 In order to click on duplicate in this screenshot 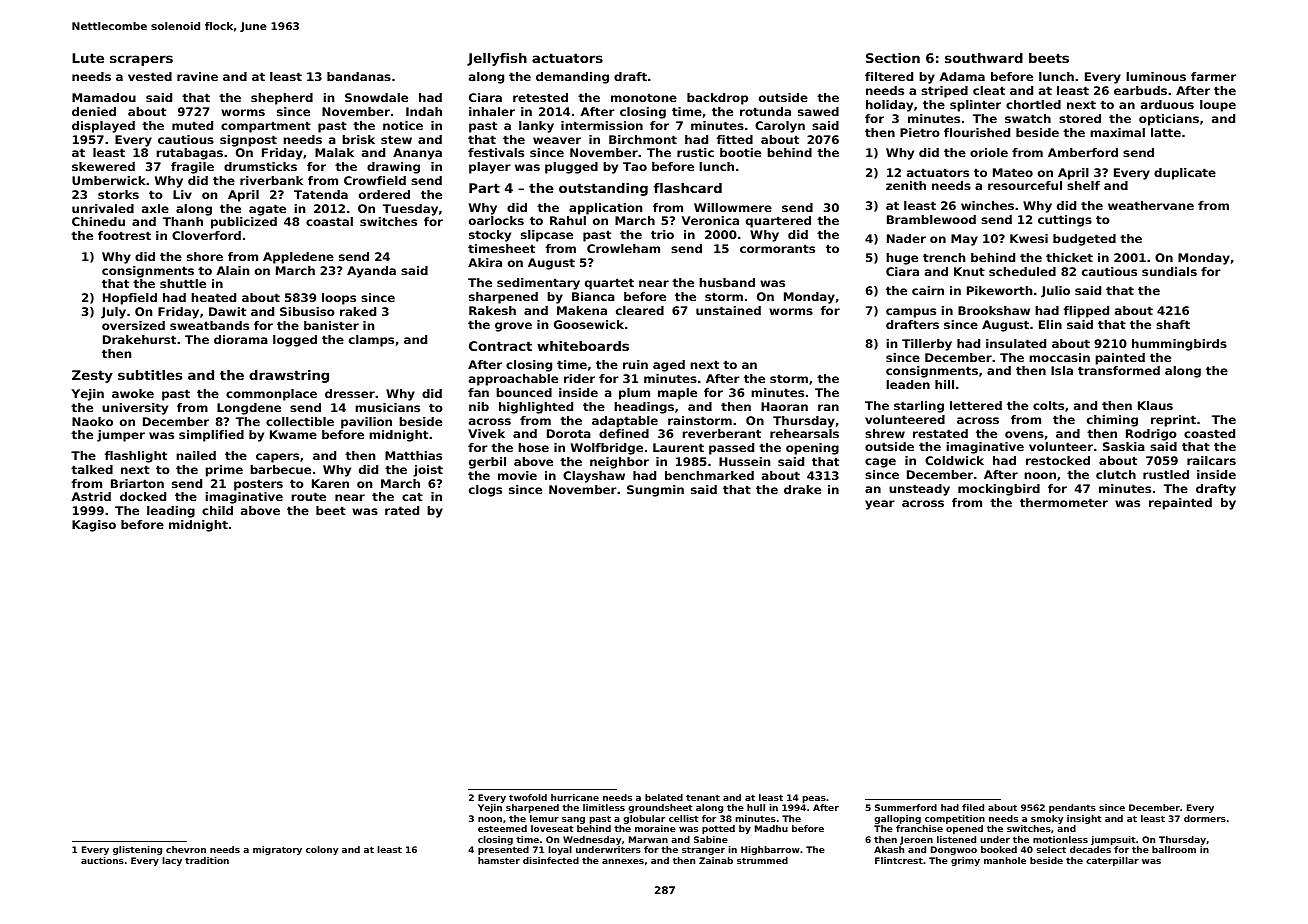, I will do `click(1185, 174)`.
